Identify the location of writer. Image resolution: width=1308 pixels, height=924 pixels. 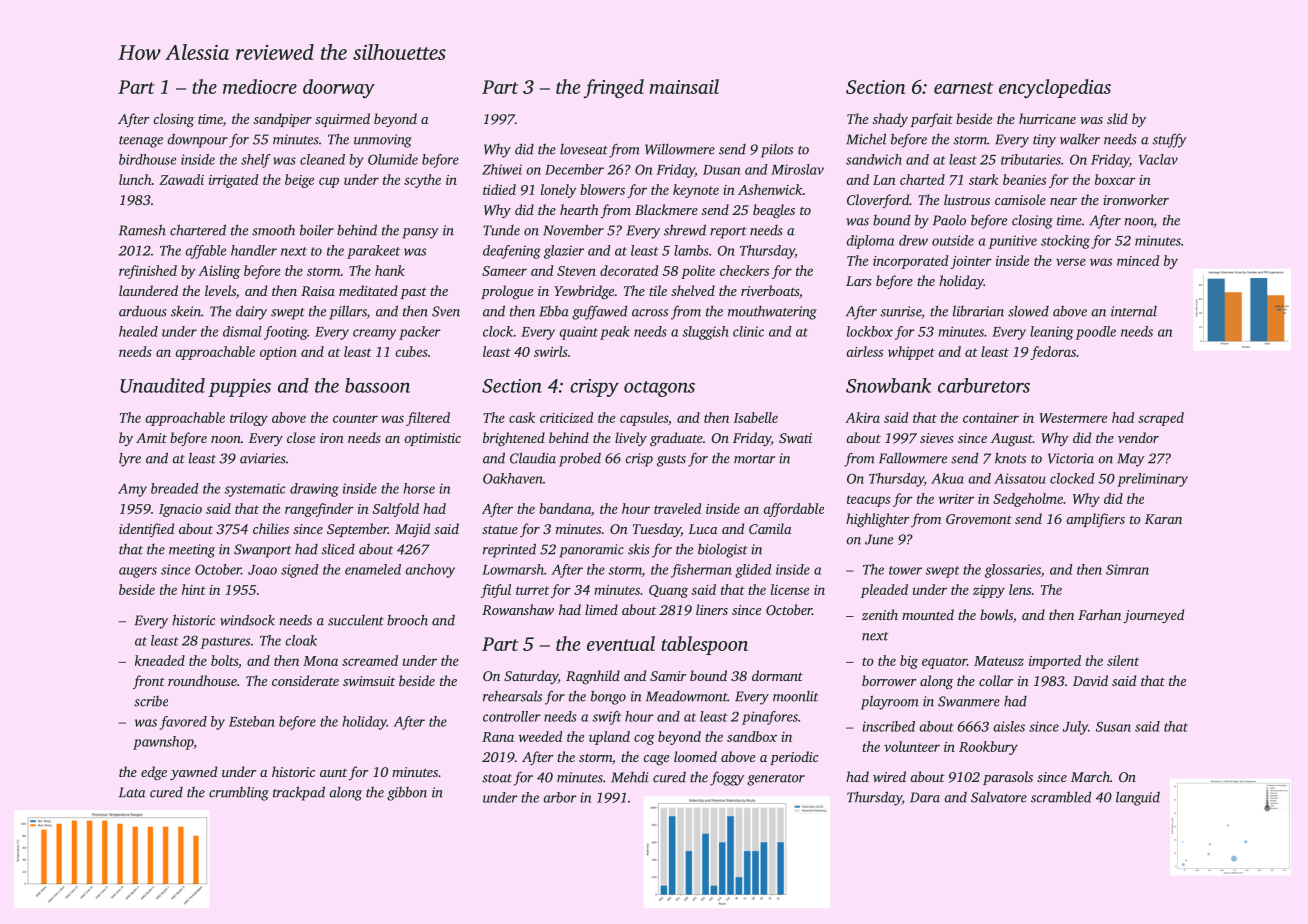
(956, 499).
